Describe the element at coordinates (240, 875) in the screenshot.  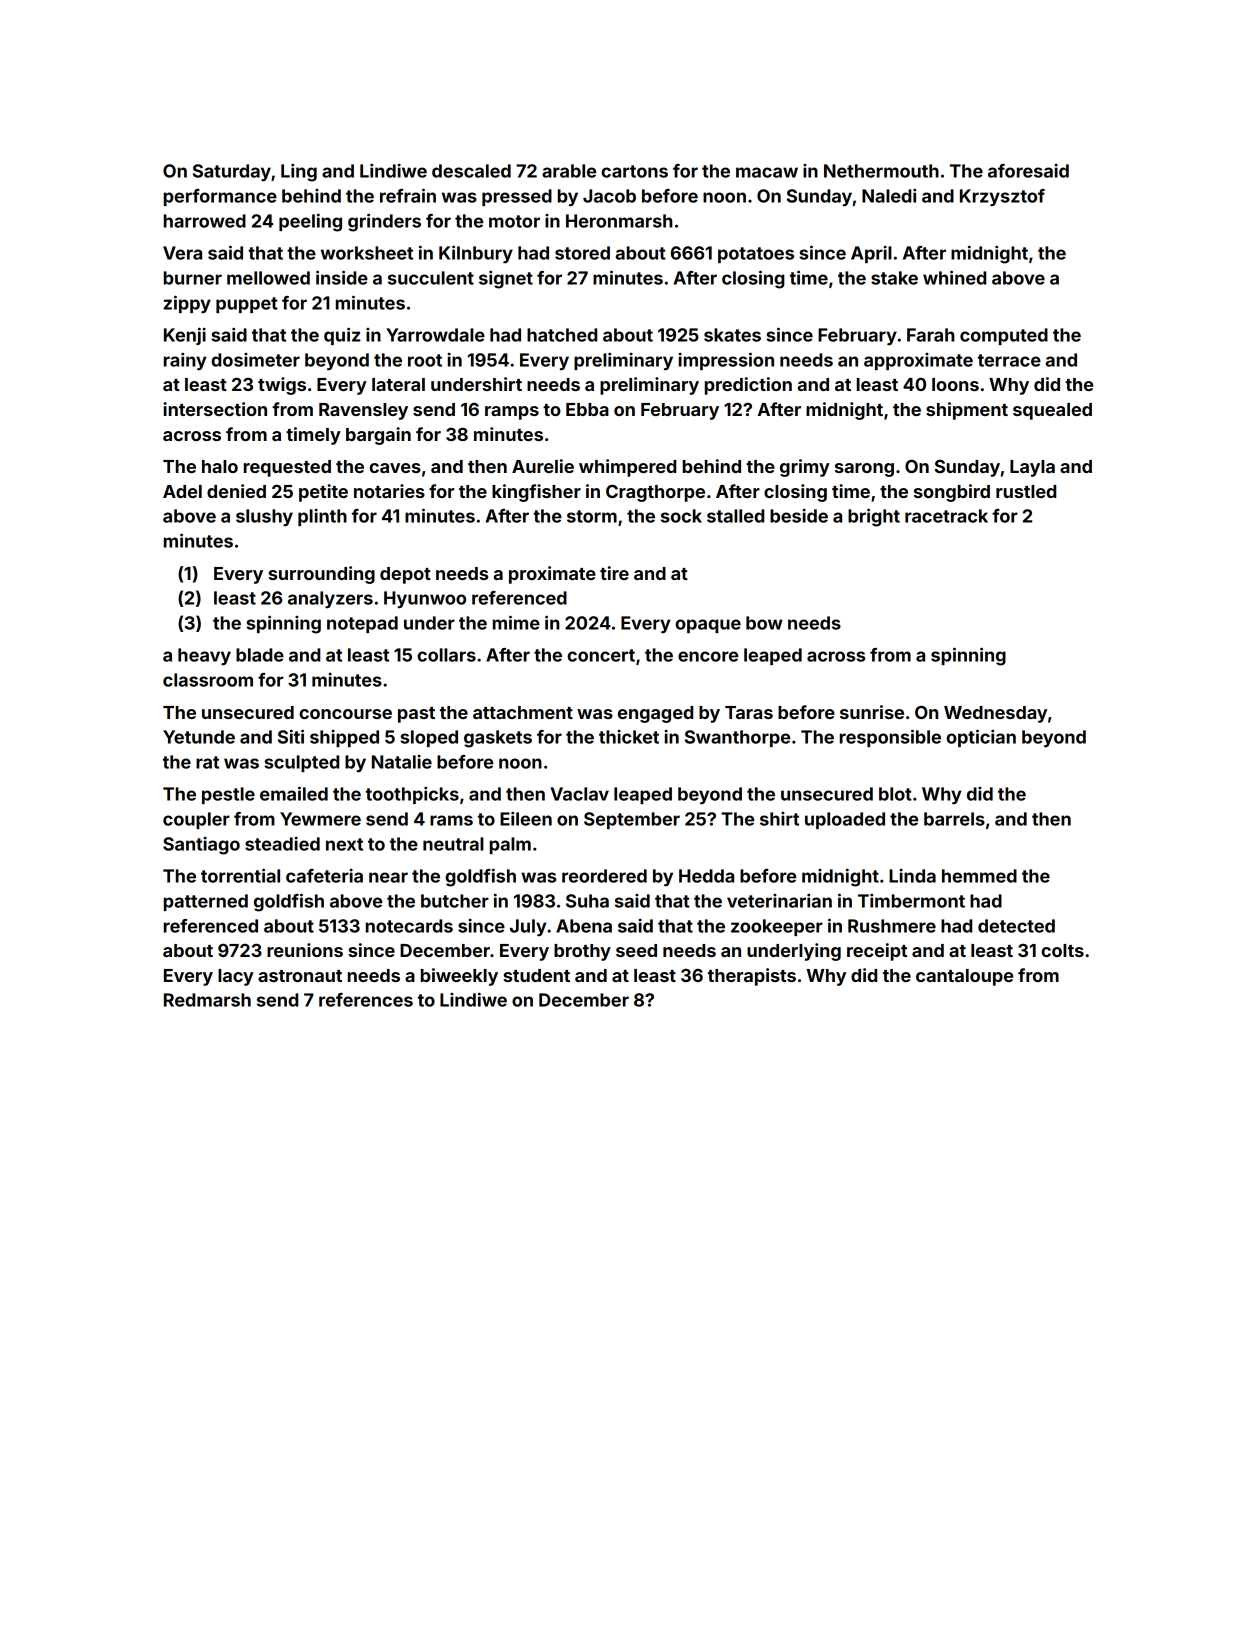
I see `torrential` at that location.
